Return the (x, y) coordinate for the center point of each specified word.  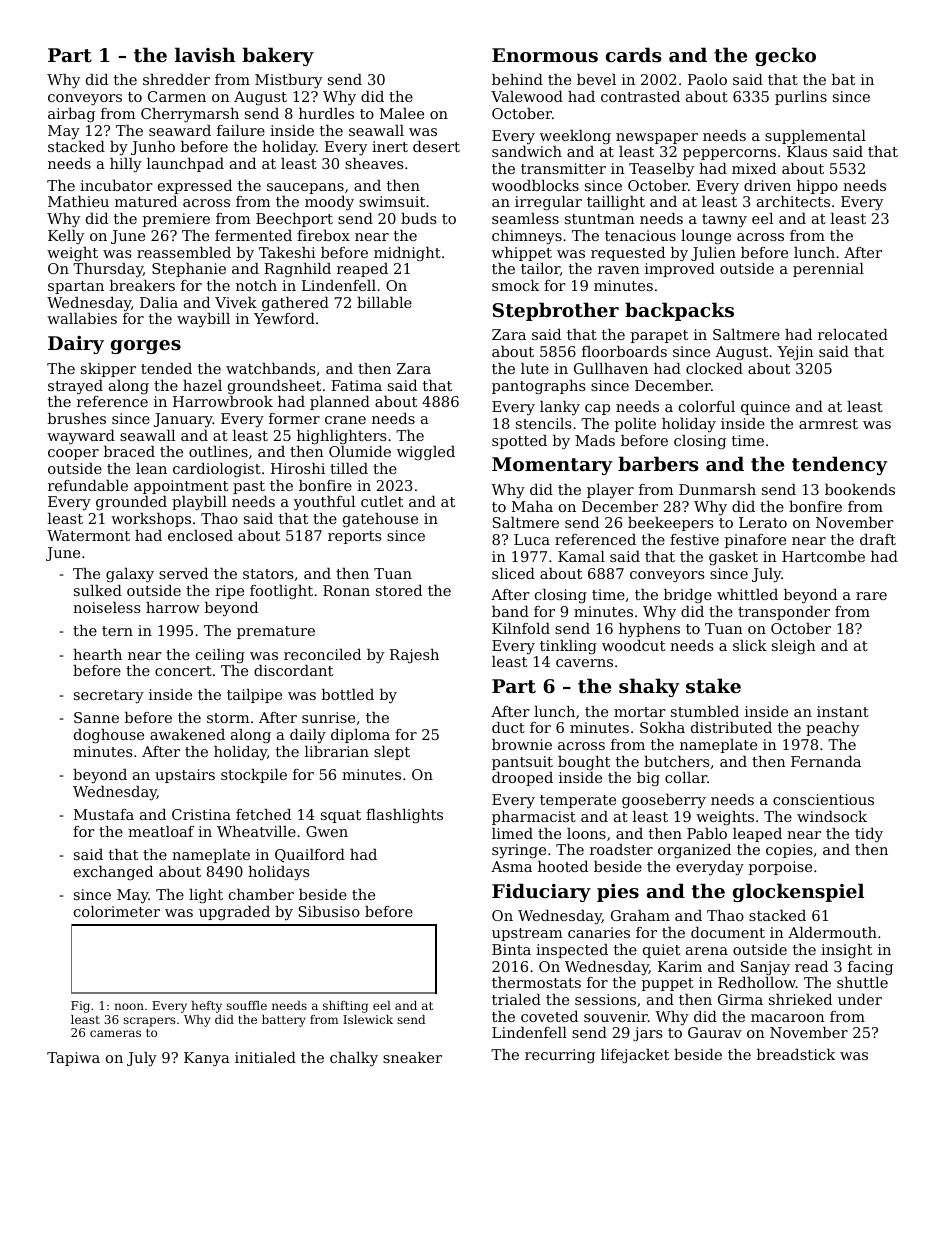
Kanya (207, 1059)
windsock (832, 816)
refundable (88, 485)
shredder (176, 79)
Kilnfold (521, 628)
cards (633, 55)
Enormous (545, 55)
